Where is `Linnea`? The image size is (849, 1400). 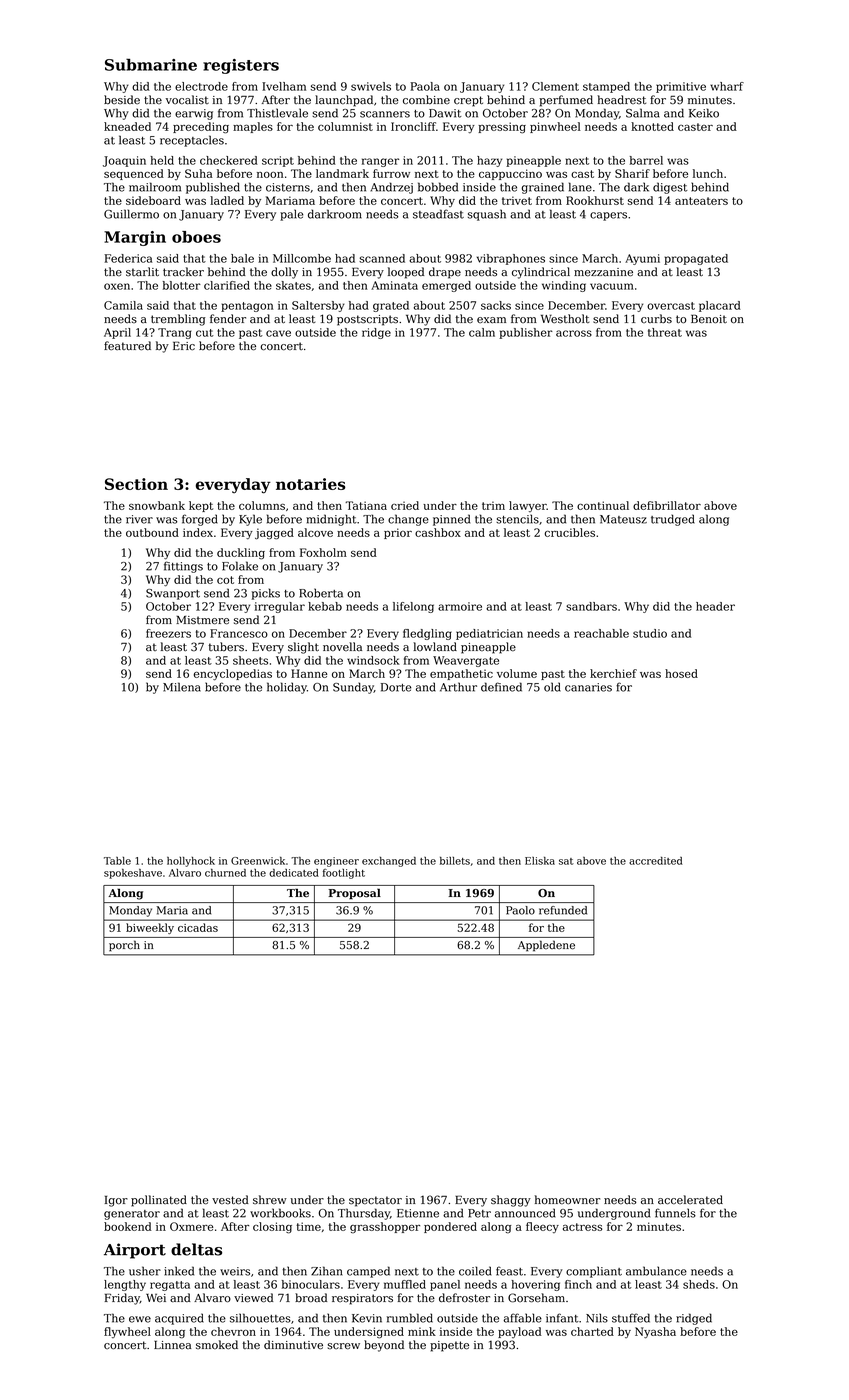 Linnea is located at coordinates (172, 1345).
